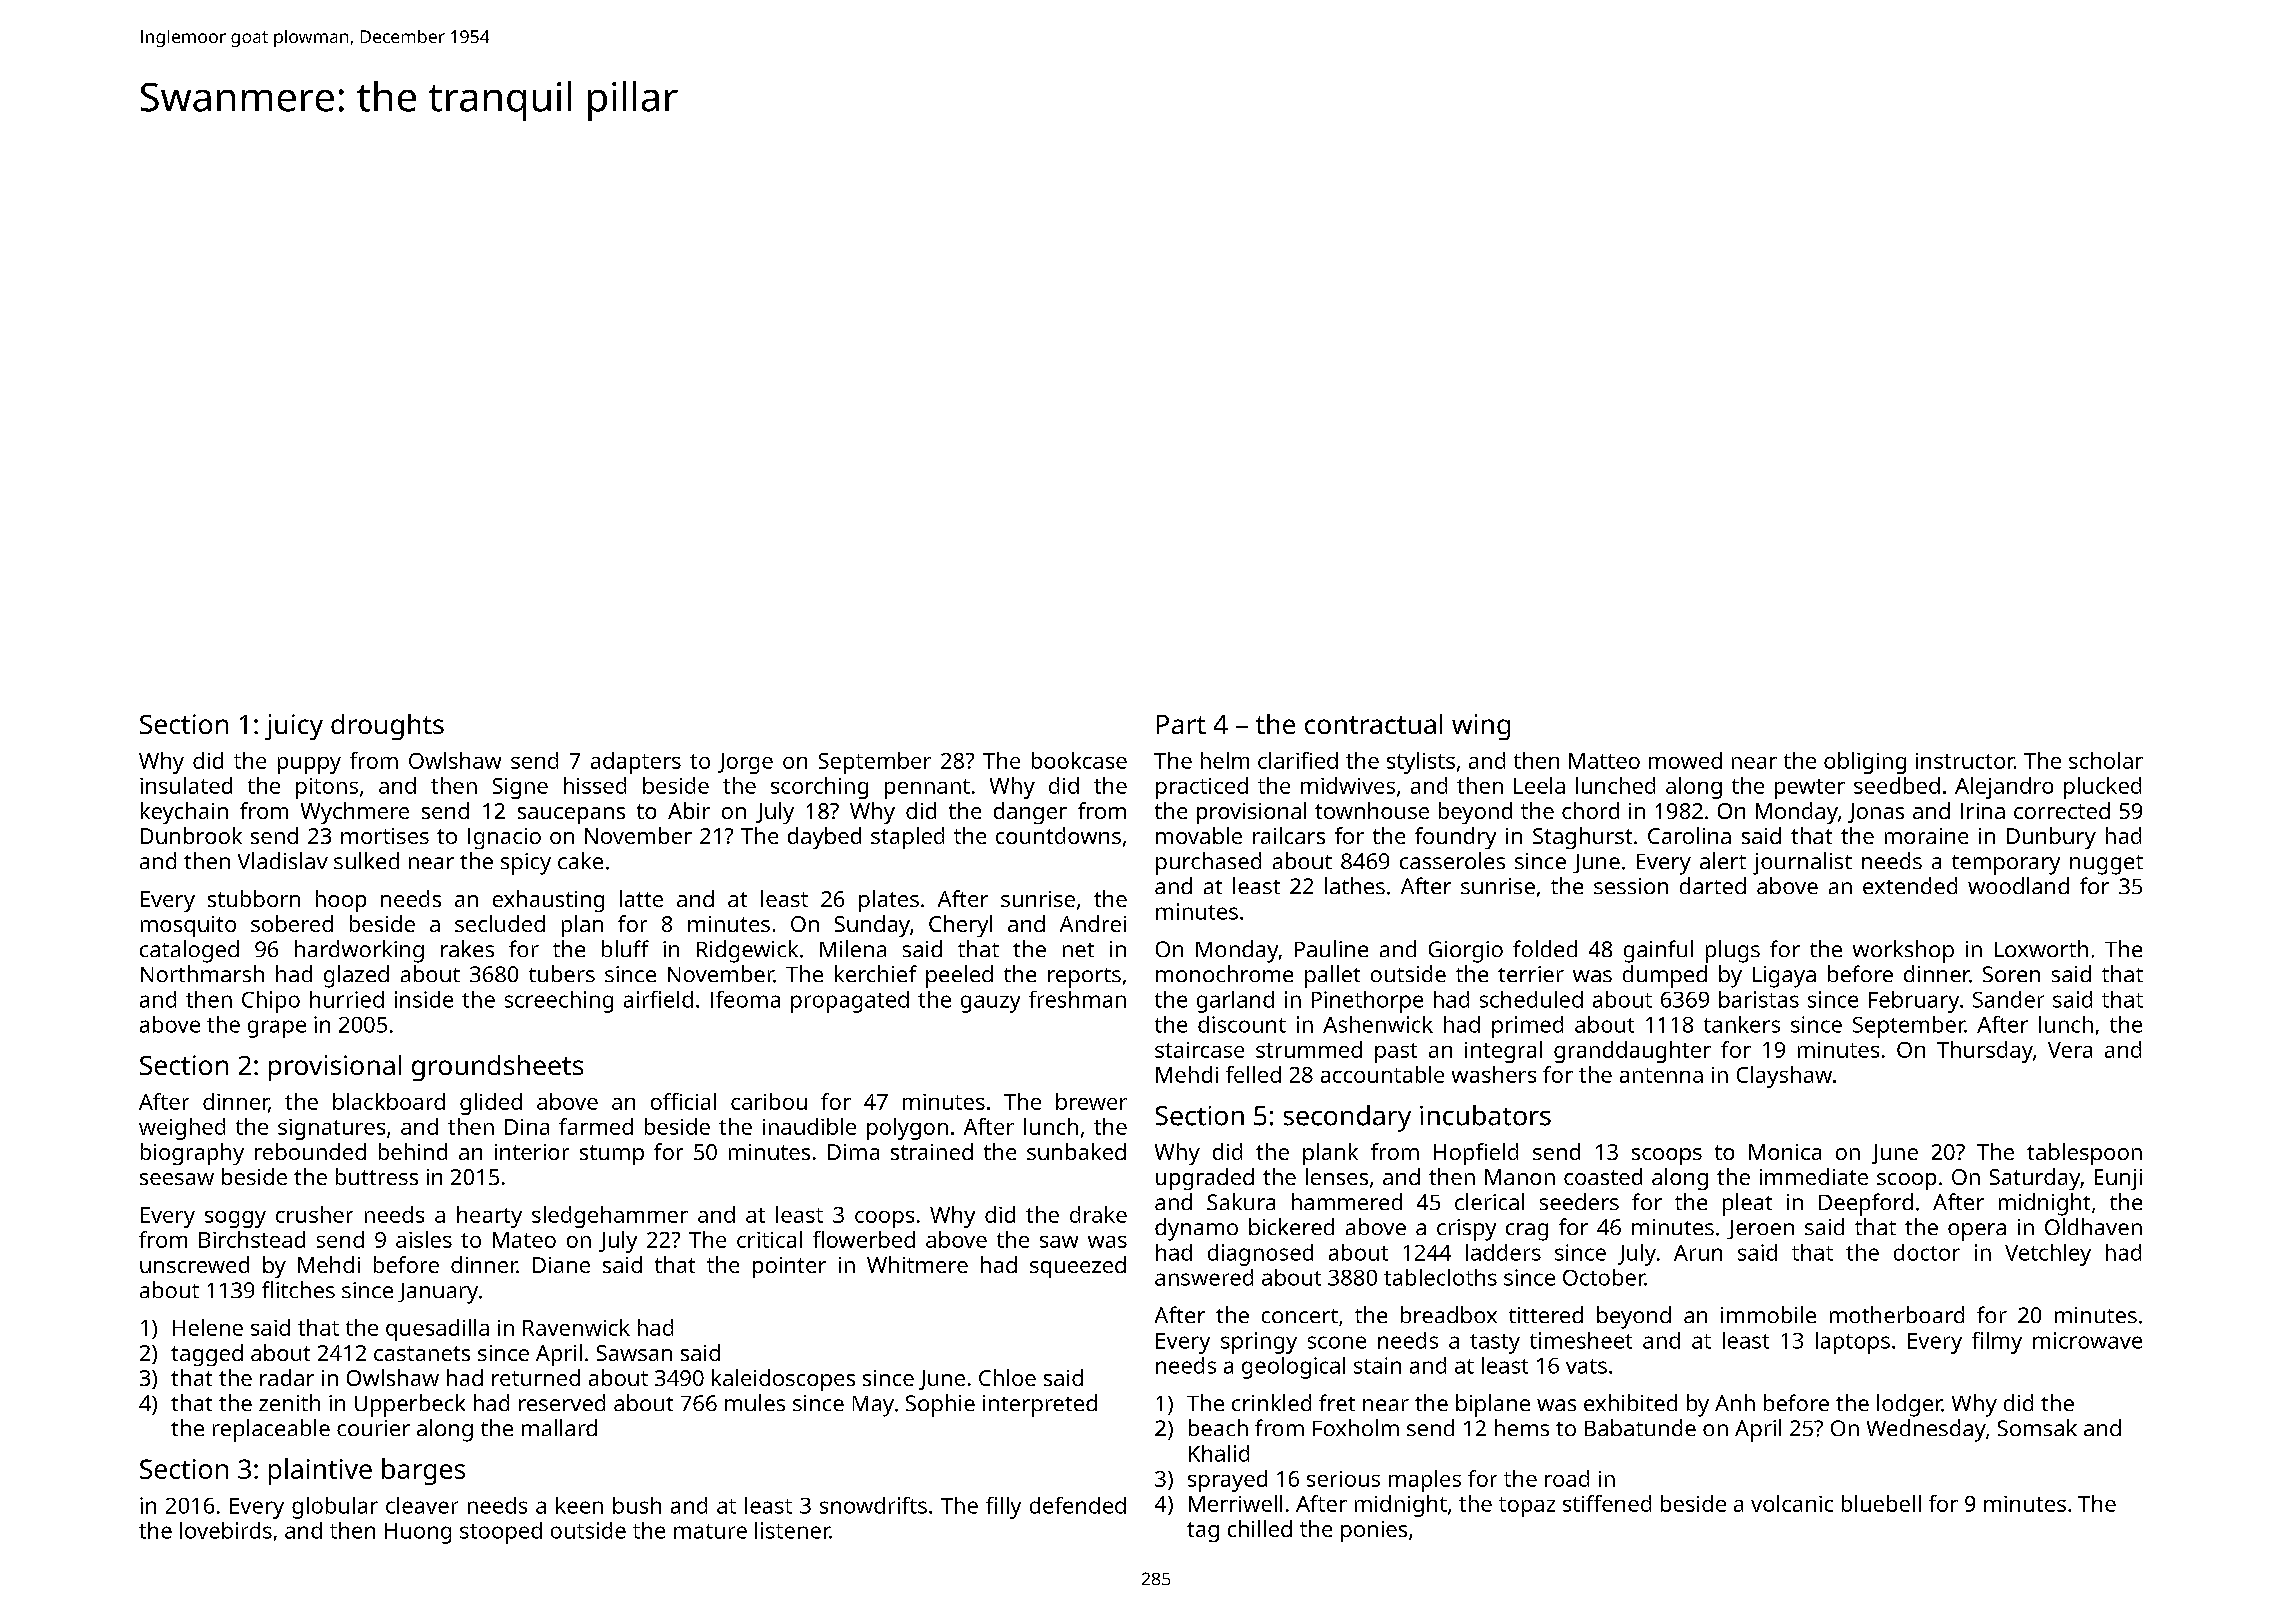 This screenshot has height=1614, width=2282. What do you see at coordinates (1747, 1204) in the screenshot?
I see `pleat` at bounding box center [1747, 1204].
